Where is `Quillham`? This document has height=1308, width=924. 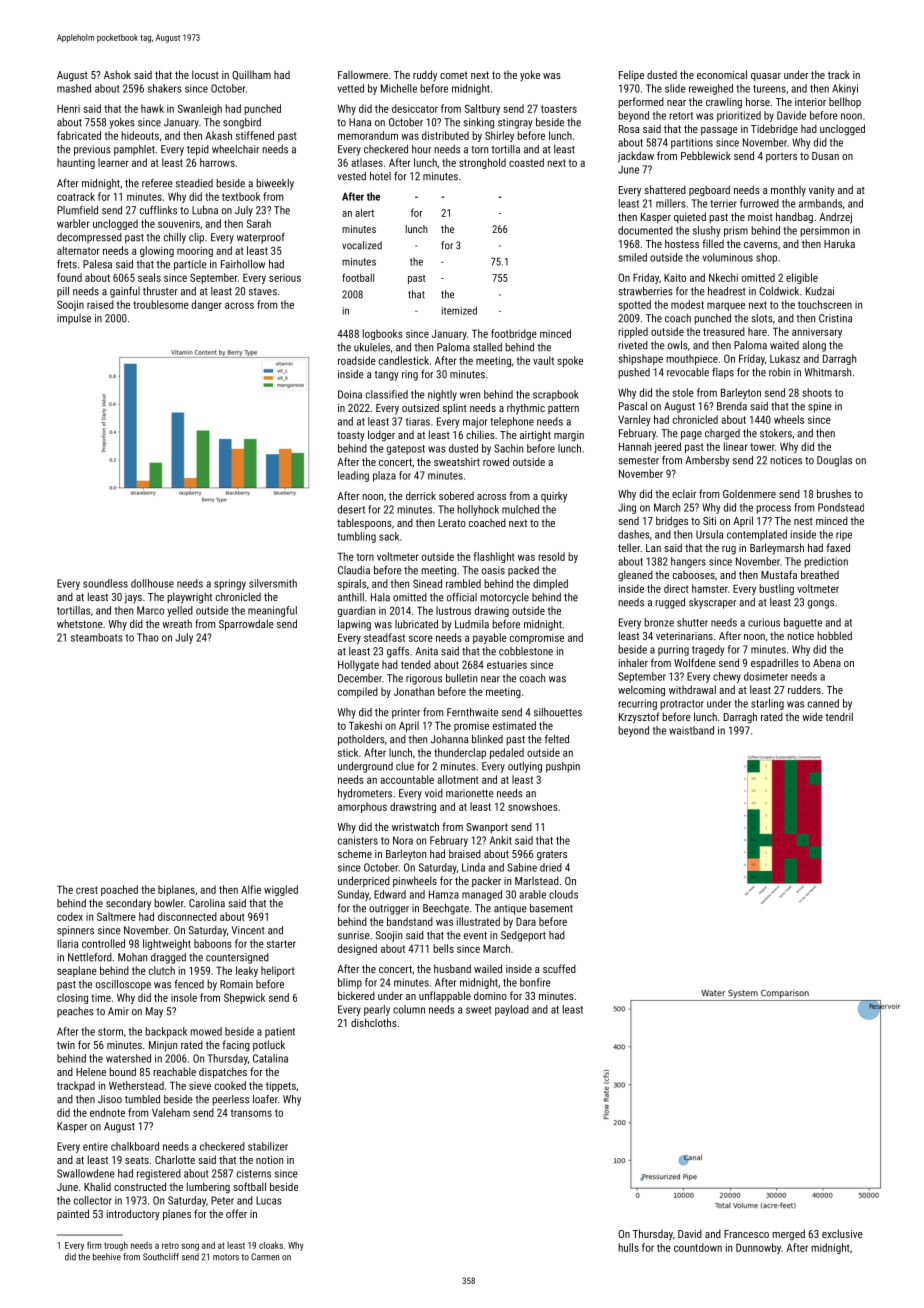 Quillham is located at coordinates (251, 75).
